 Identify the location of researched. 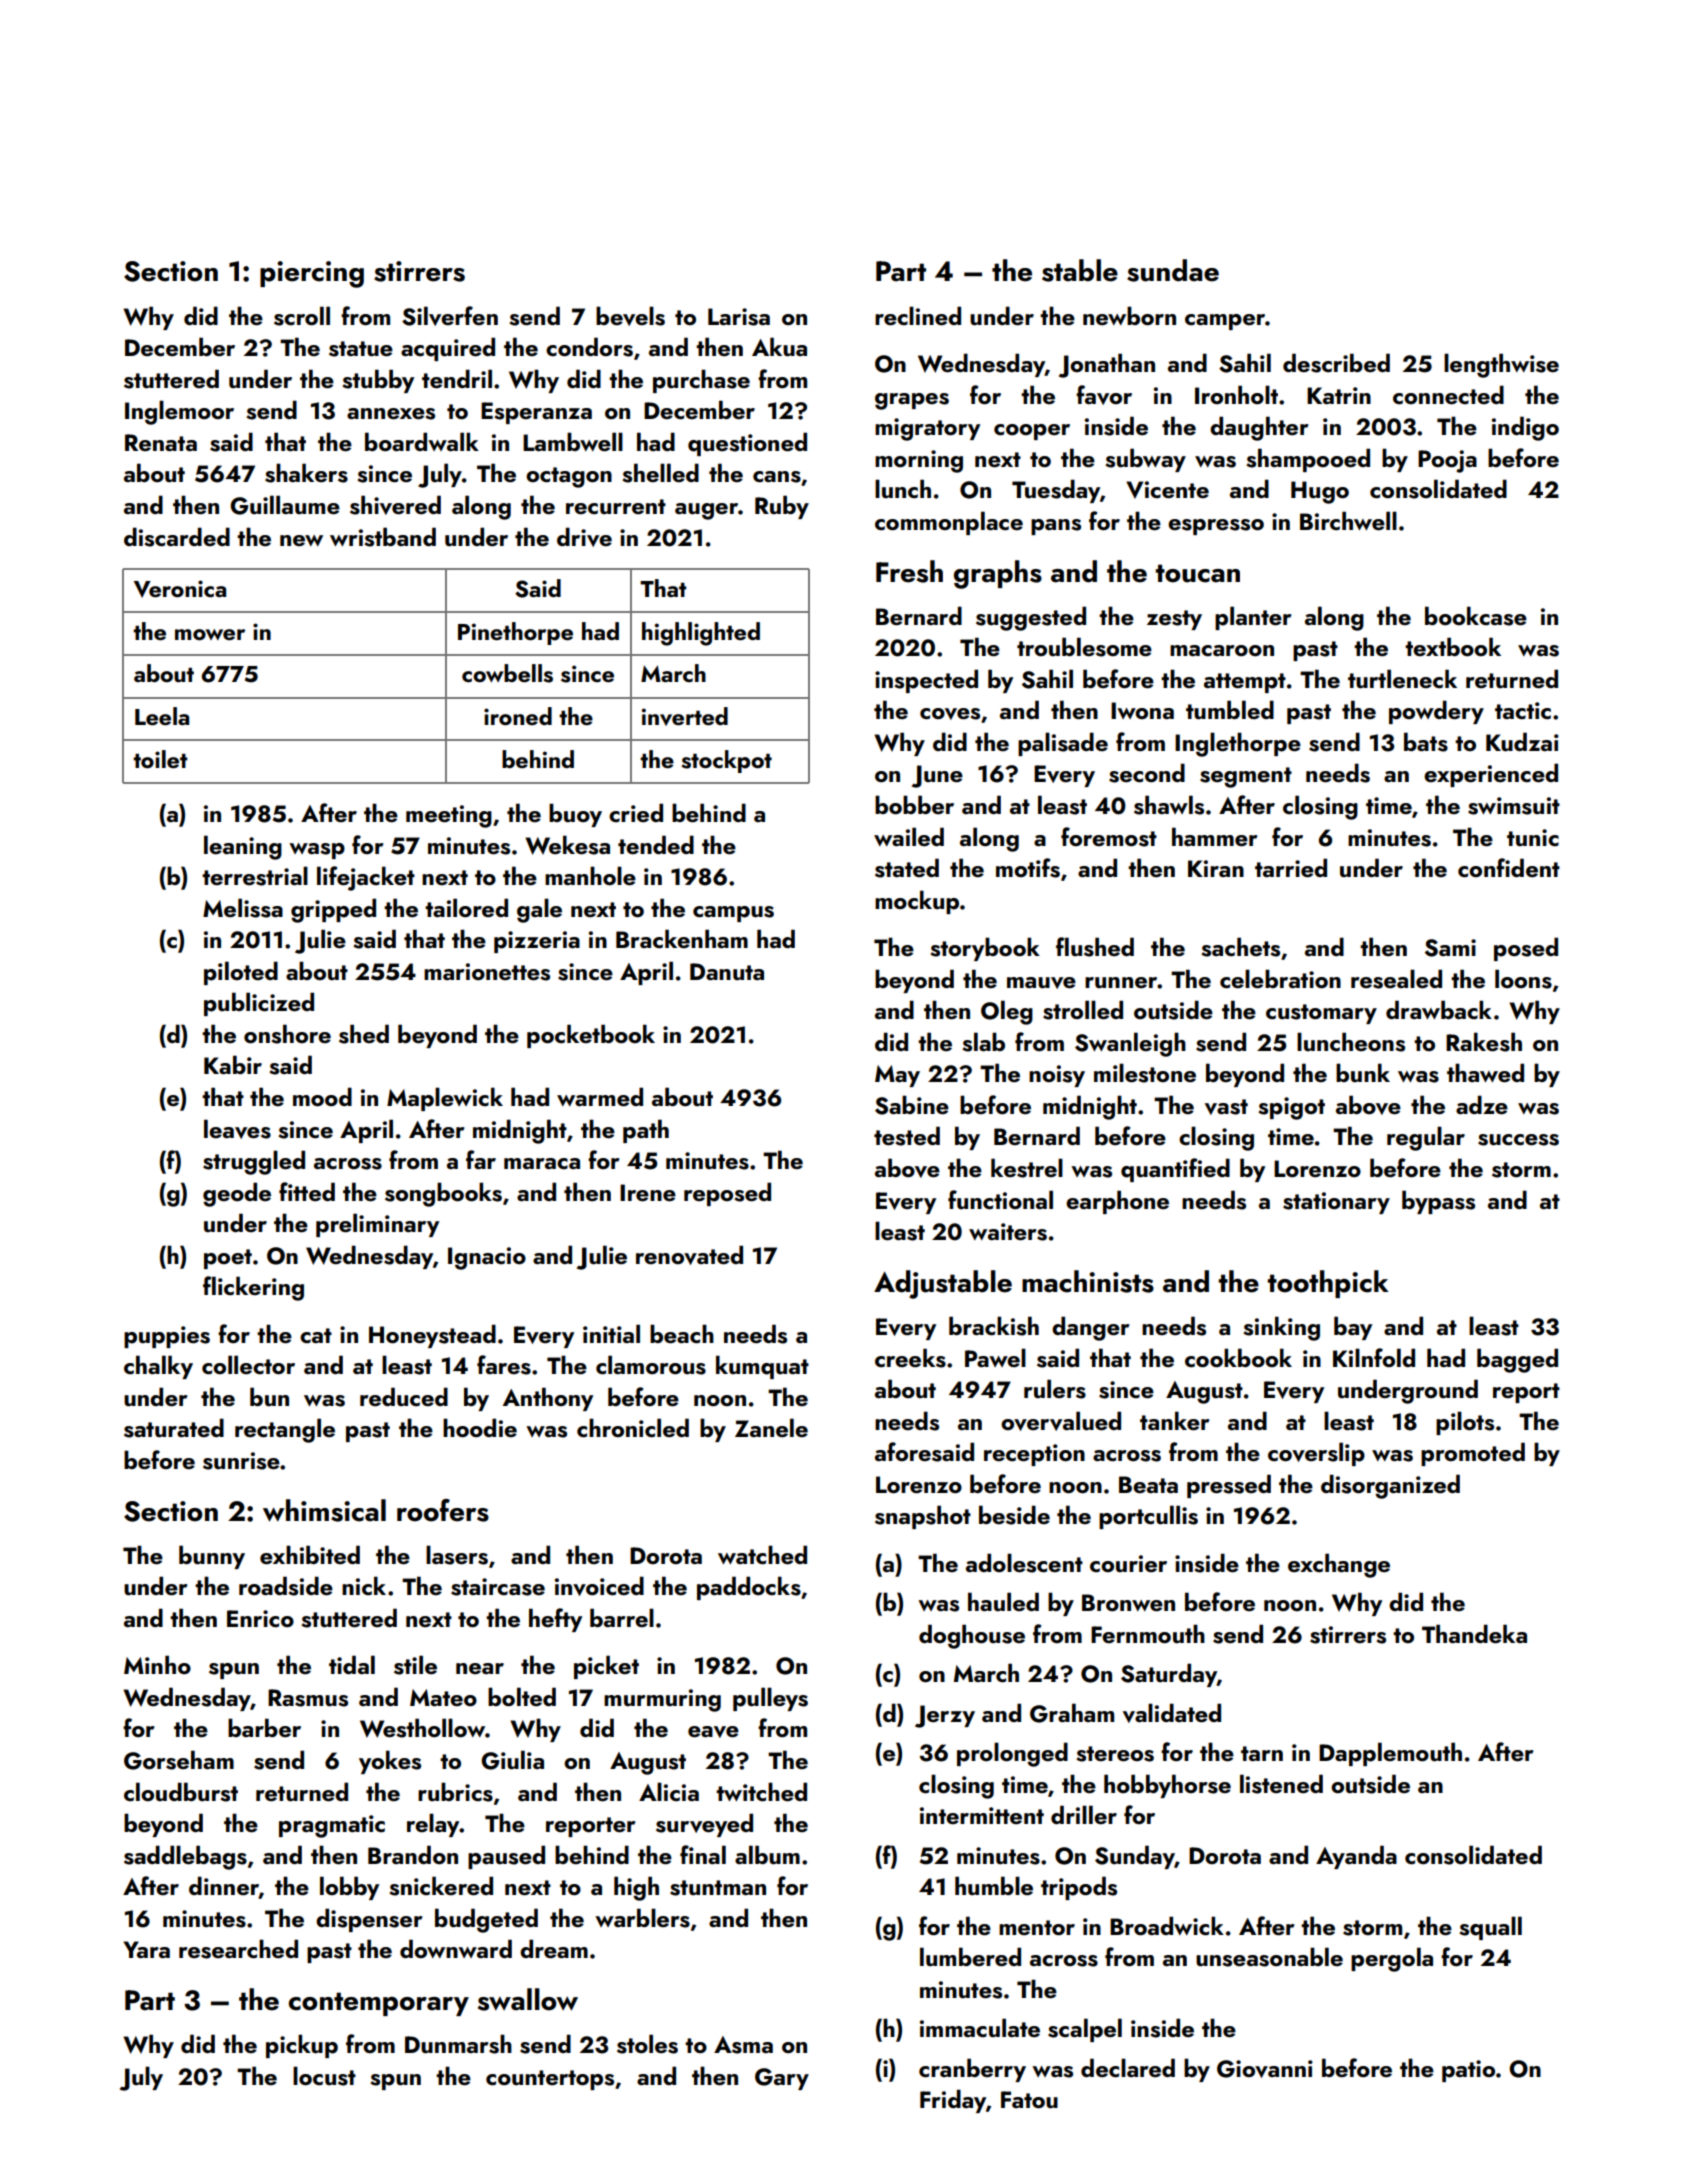
(238, 1949).
